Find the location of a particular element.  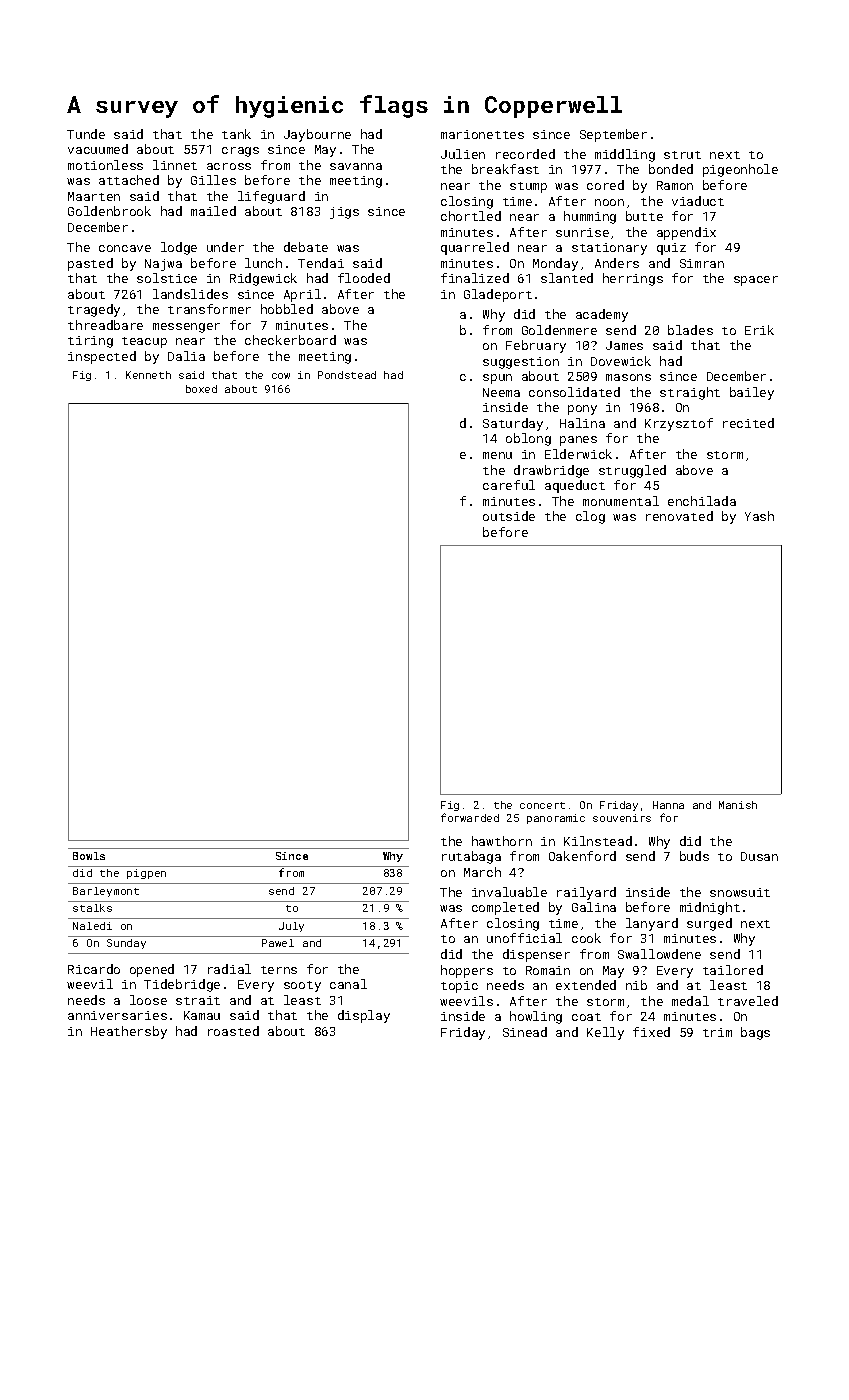

sooty is located at coordinates (302, 986).
